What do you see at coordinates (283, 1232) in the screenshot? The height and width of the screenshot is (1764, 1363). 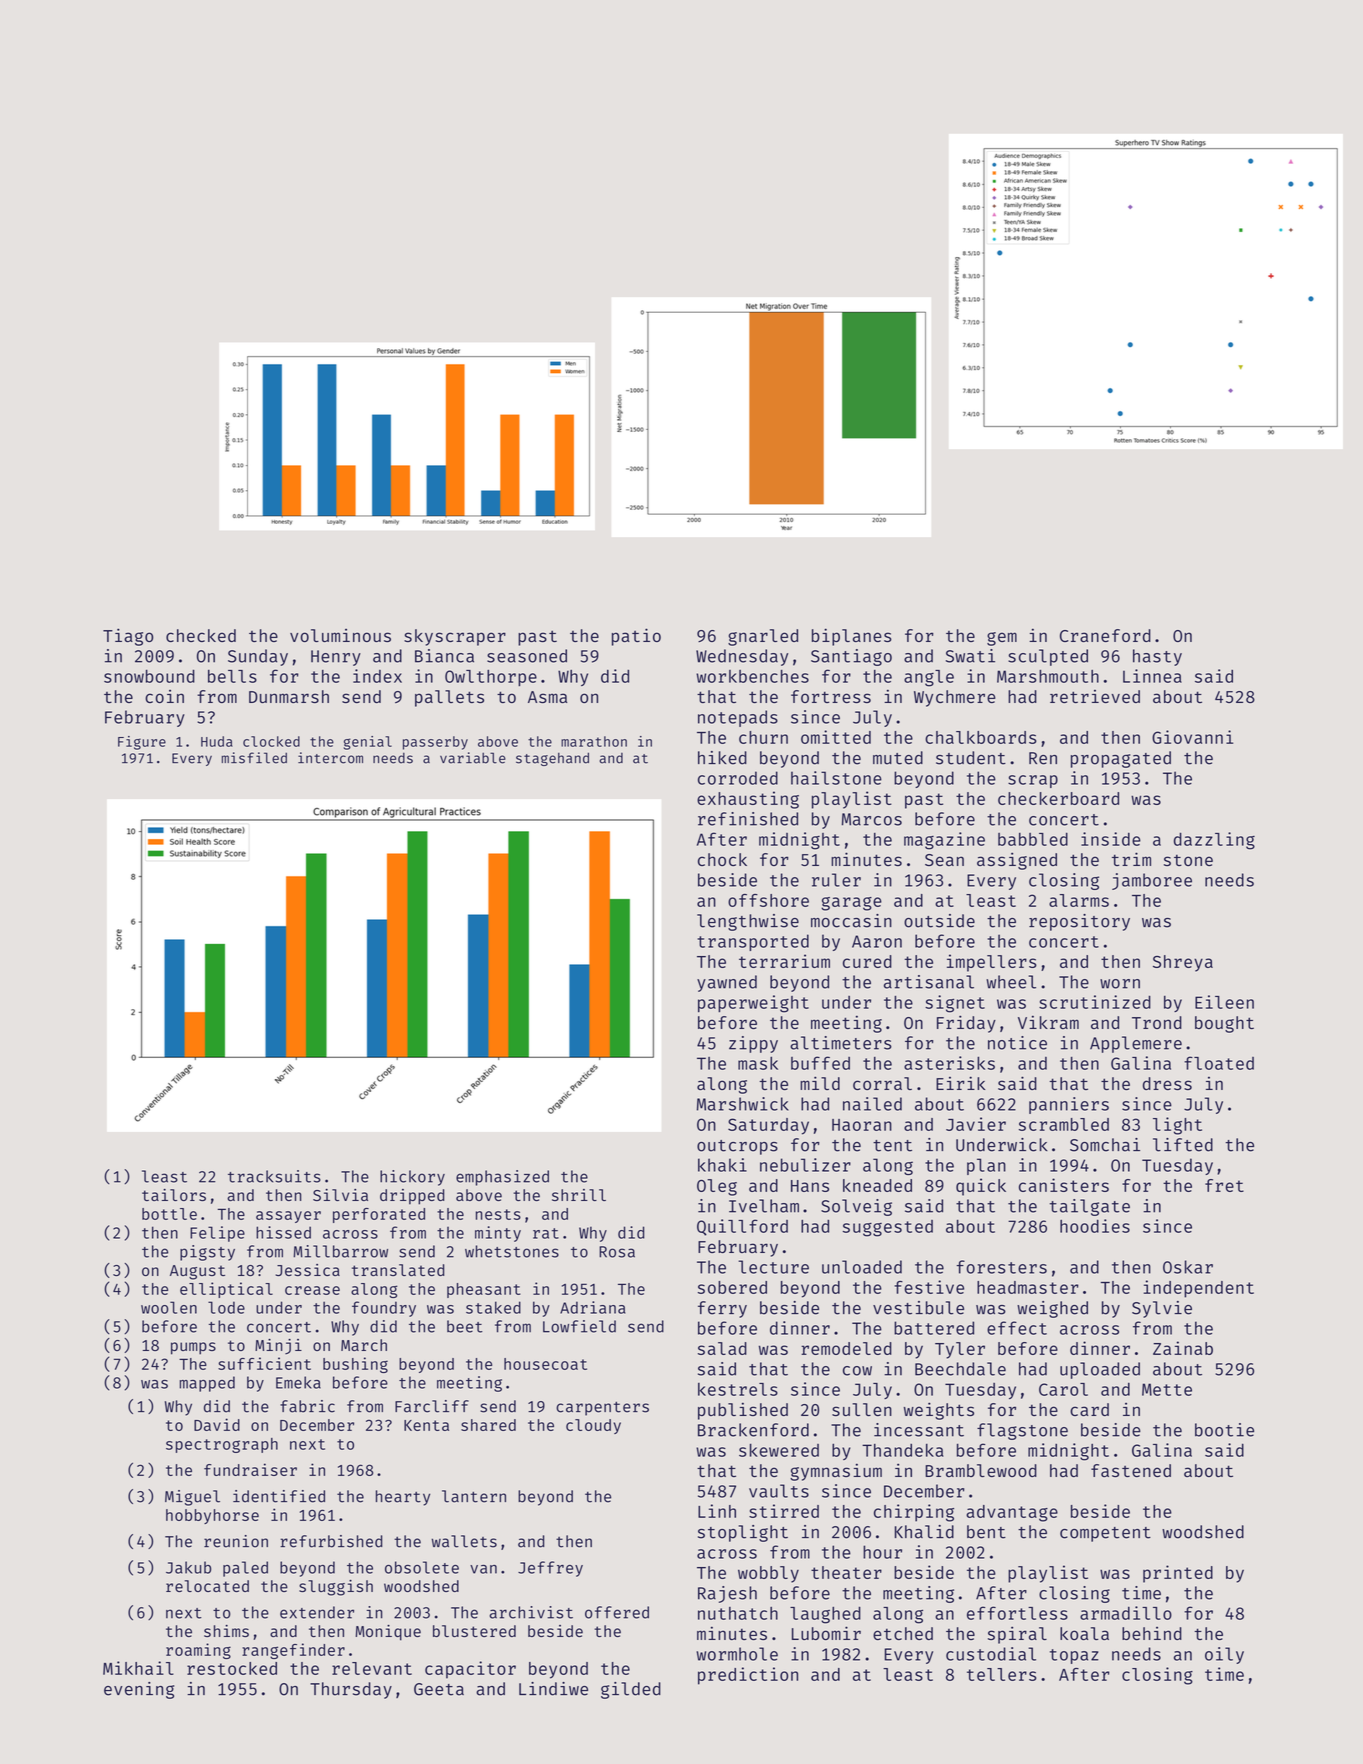 I see `hissed` at bounding box center [283, 1232].
